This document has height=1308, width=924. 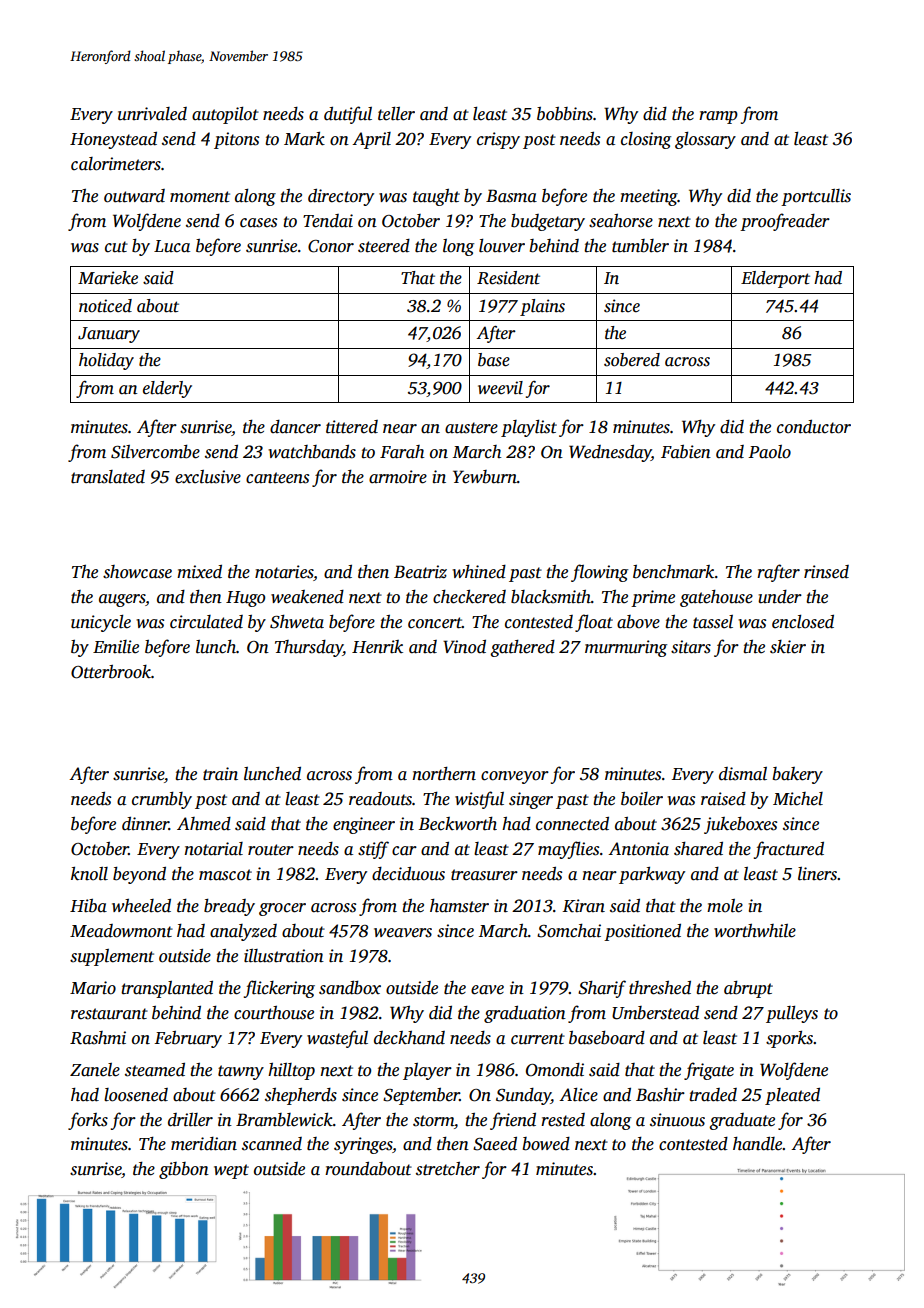 I want to click on forks, so click(x=88, y=1121).
